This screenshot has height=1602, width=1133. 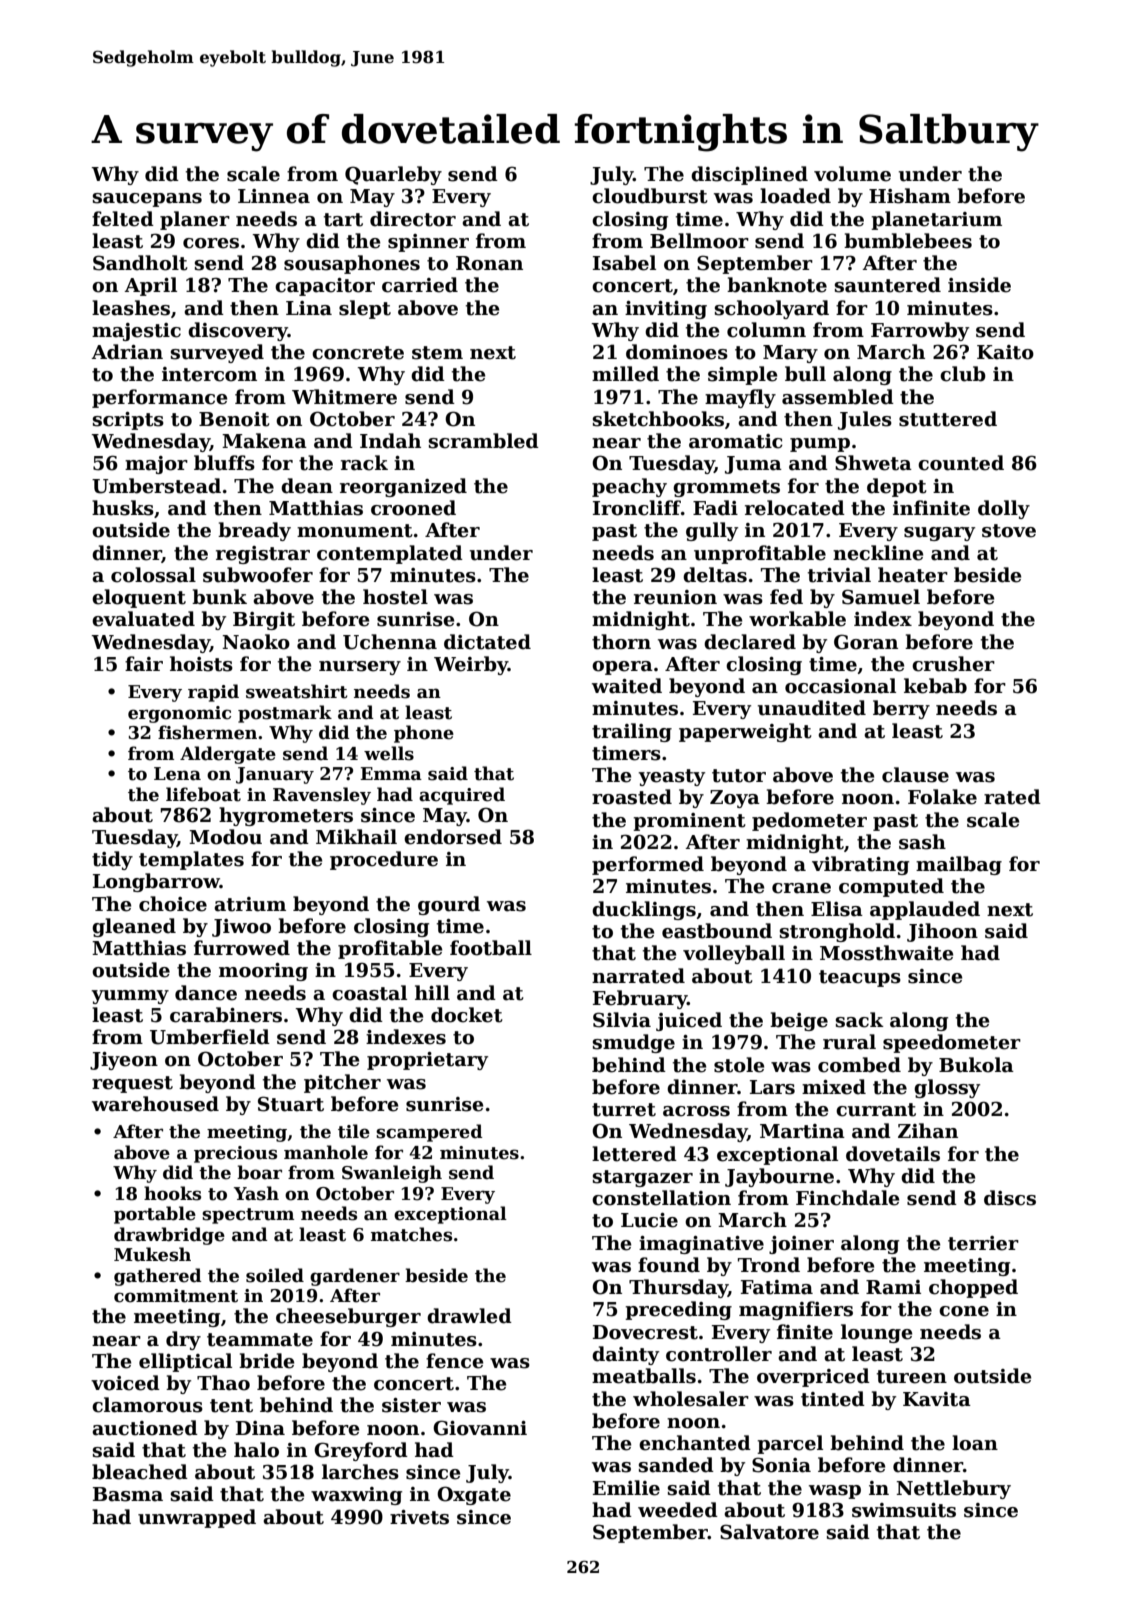 What do you see at coordinates (147, 200) in the screenshot?
I see `saucepans` at bounding box center [147, 200].
